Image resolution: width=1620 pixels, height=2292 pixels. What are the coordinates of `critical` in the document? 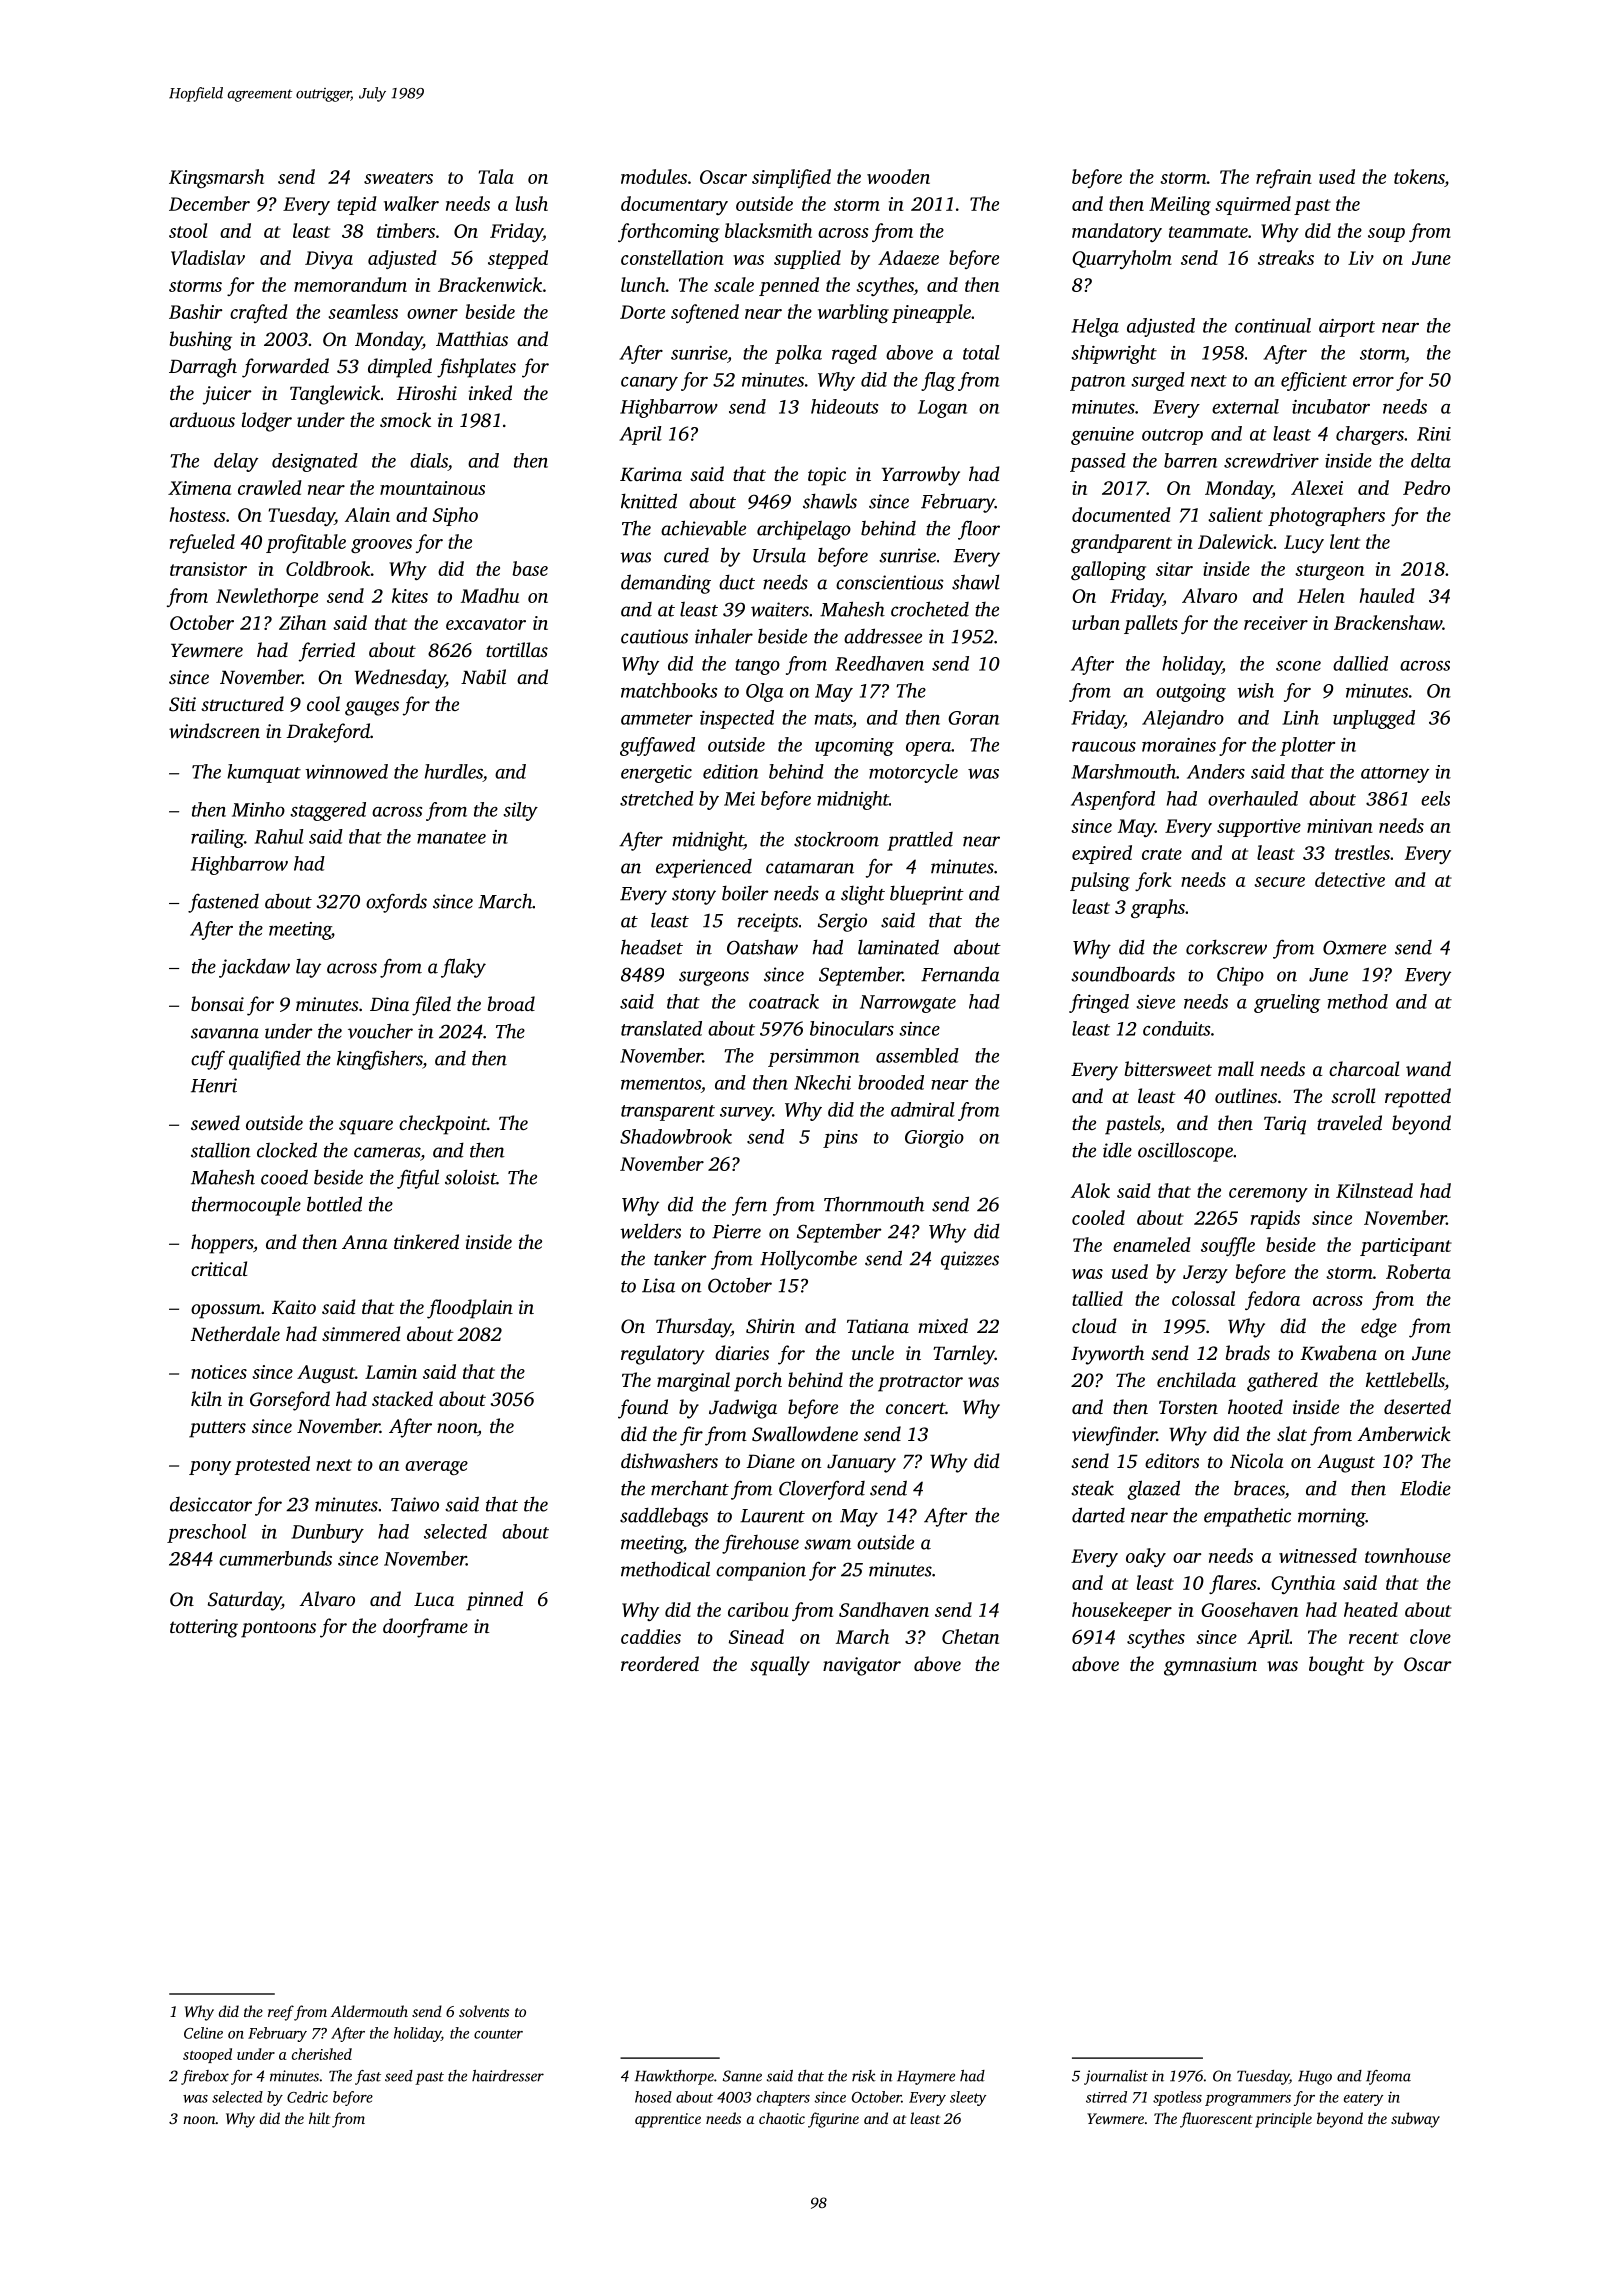 It's located at (219, 1268).
